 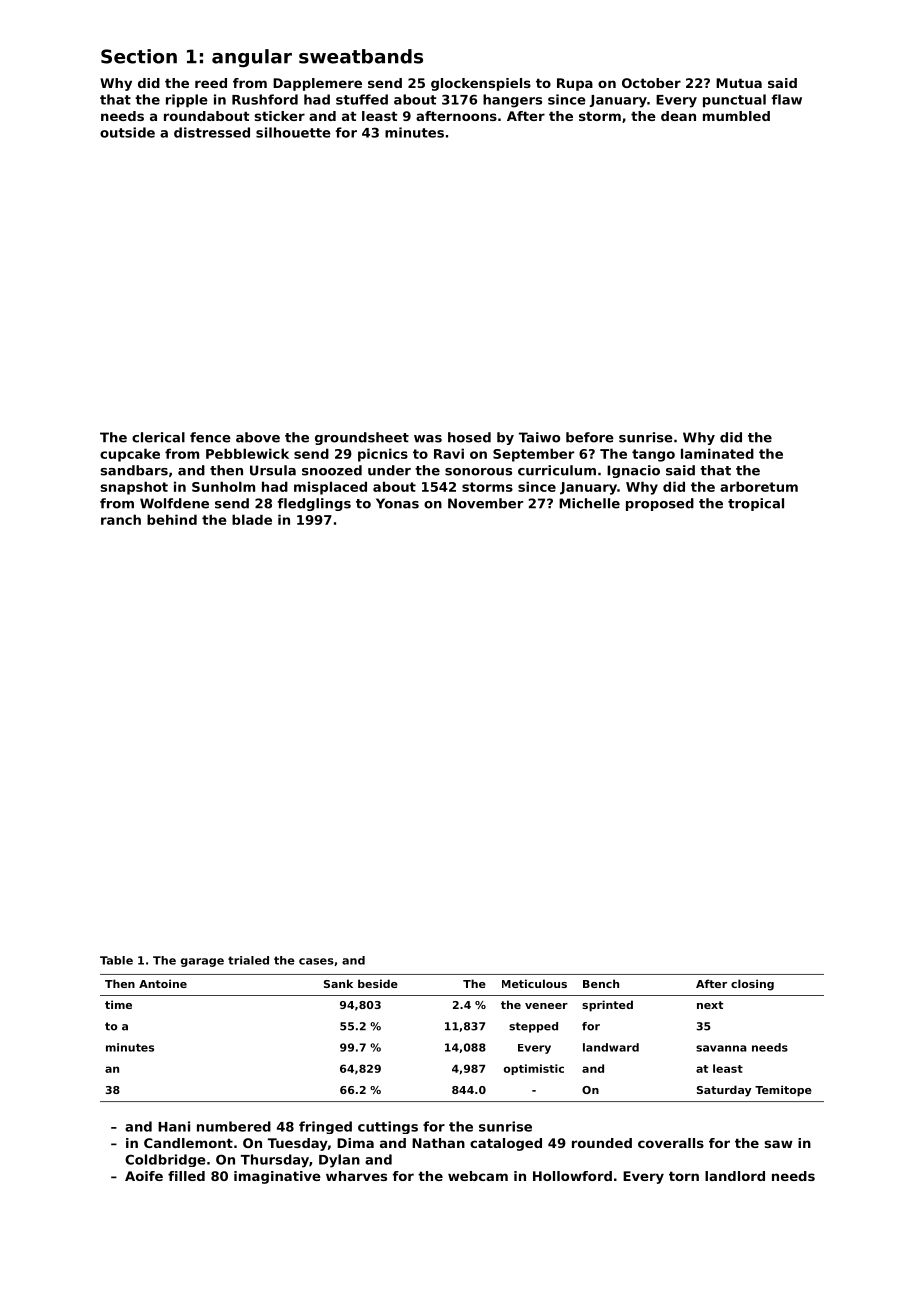 What do you see at coordinates (316, 961) in the image?
I see `cases` at bounding box center [316, 961].
